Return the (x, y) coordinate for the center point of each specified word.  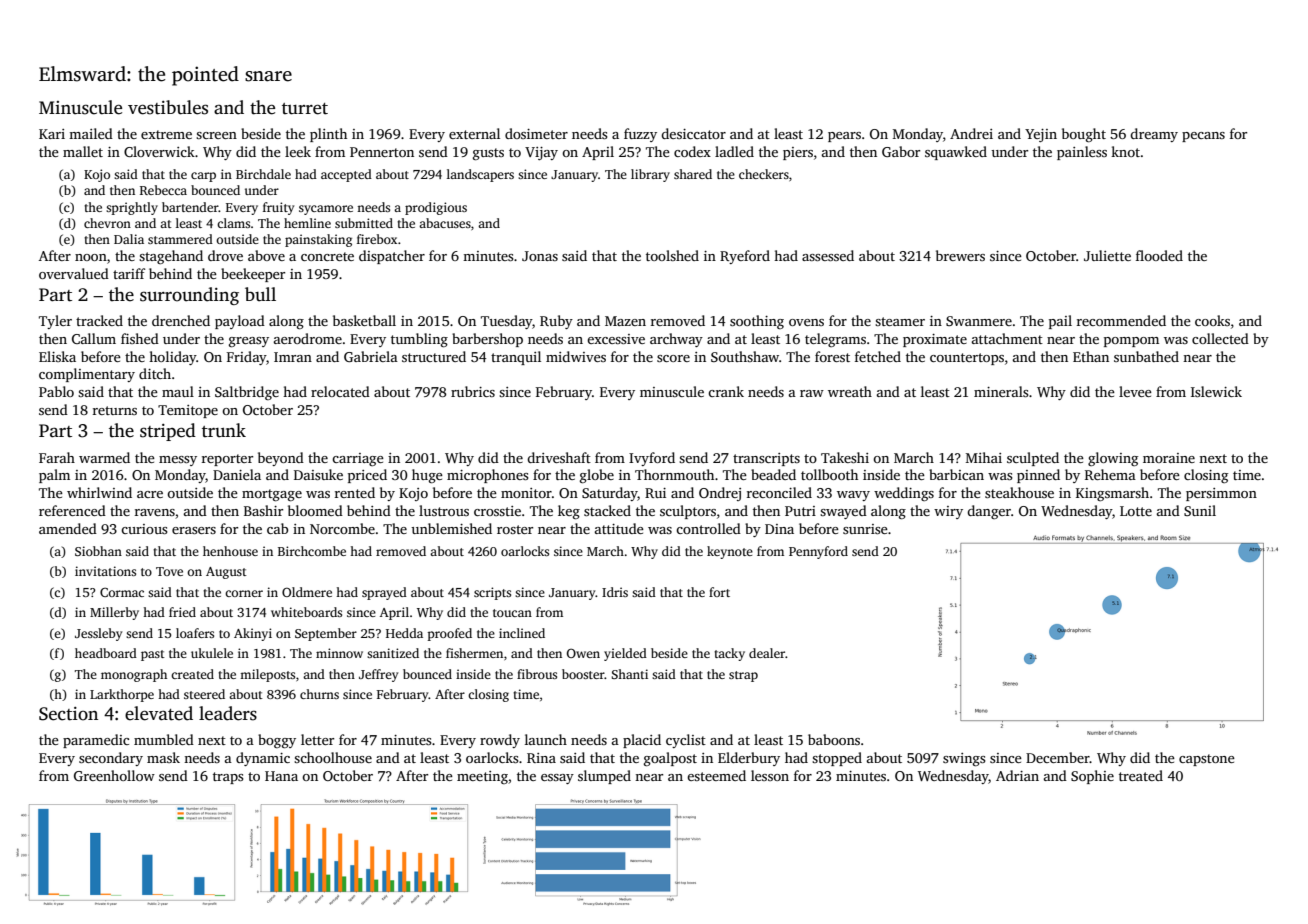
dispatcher (392, 257)
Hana (281, 776)
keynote (730, 552)
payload (240, 322)
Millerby (114, 613)
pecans (1203, 137)
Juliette (1107, 255)
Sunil (1200, 510)
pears (844, 137)
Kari (52, 134)
